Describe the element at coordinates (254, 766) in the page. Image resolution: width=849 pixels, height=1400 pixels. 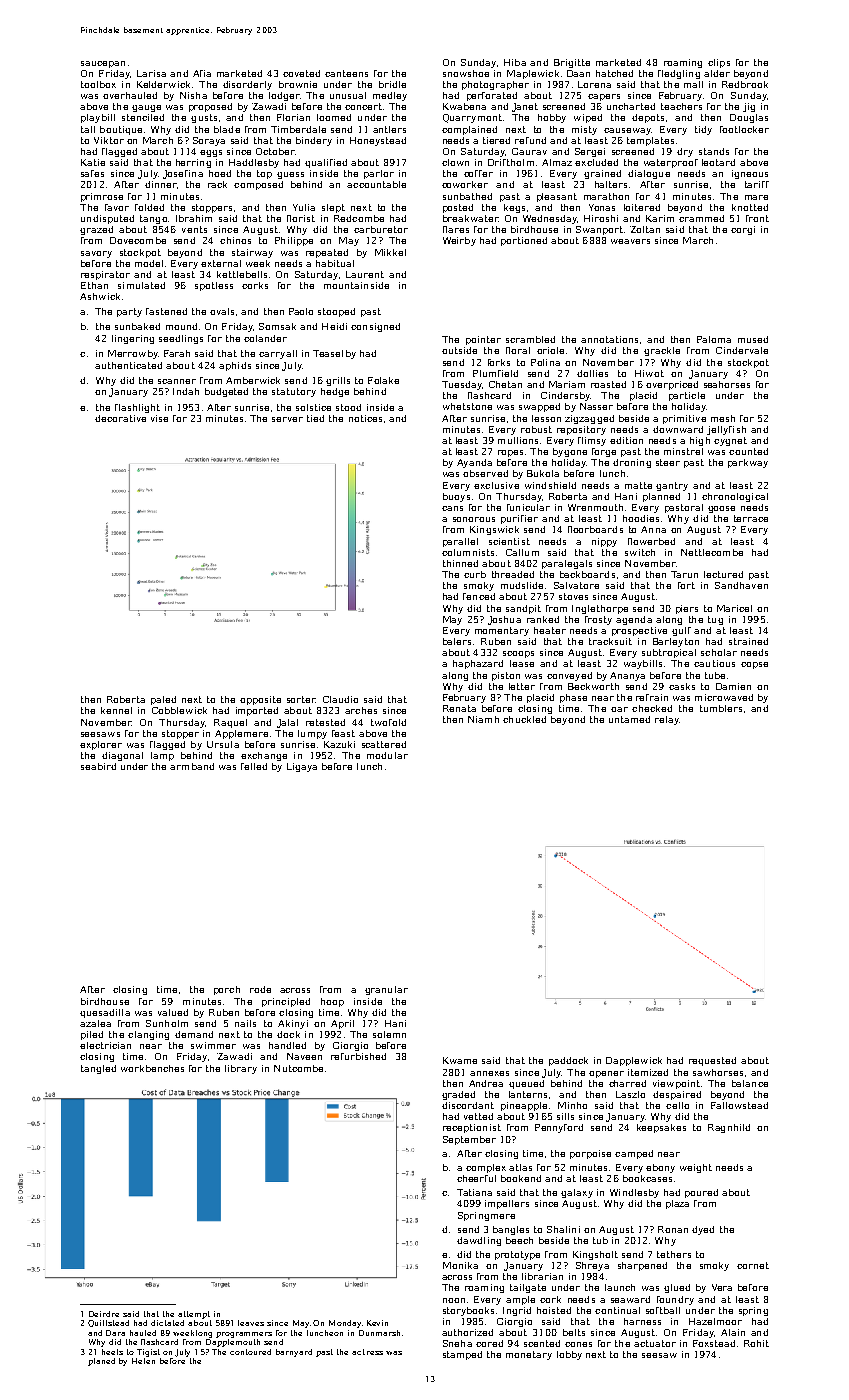
I see `felled` at that location.
